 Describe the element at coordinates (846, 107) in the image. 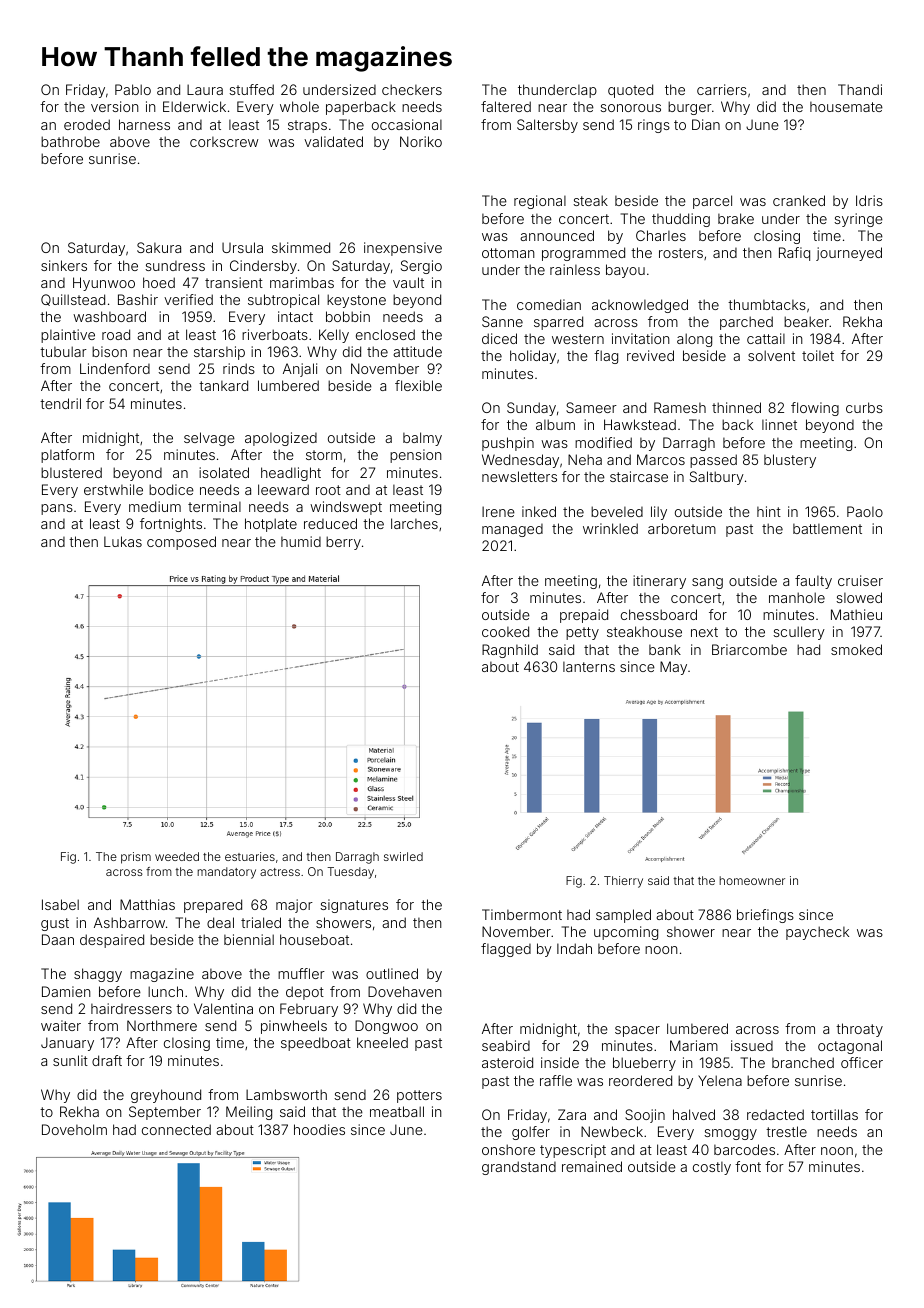

I see `housemate` at that location.
